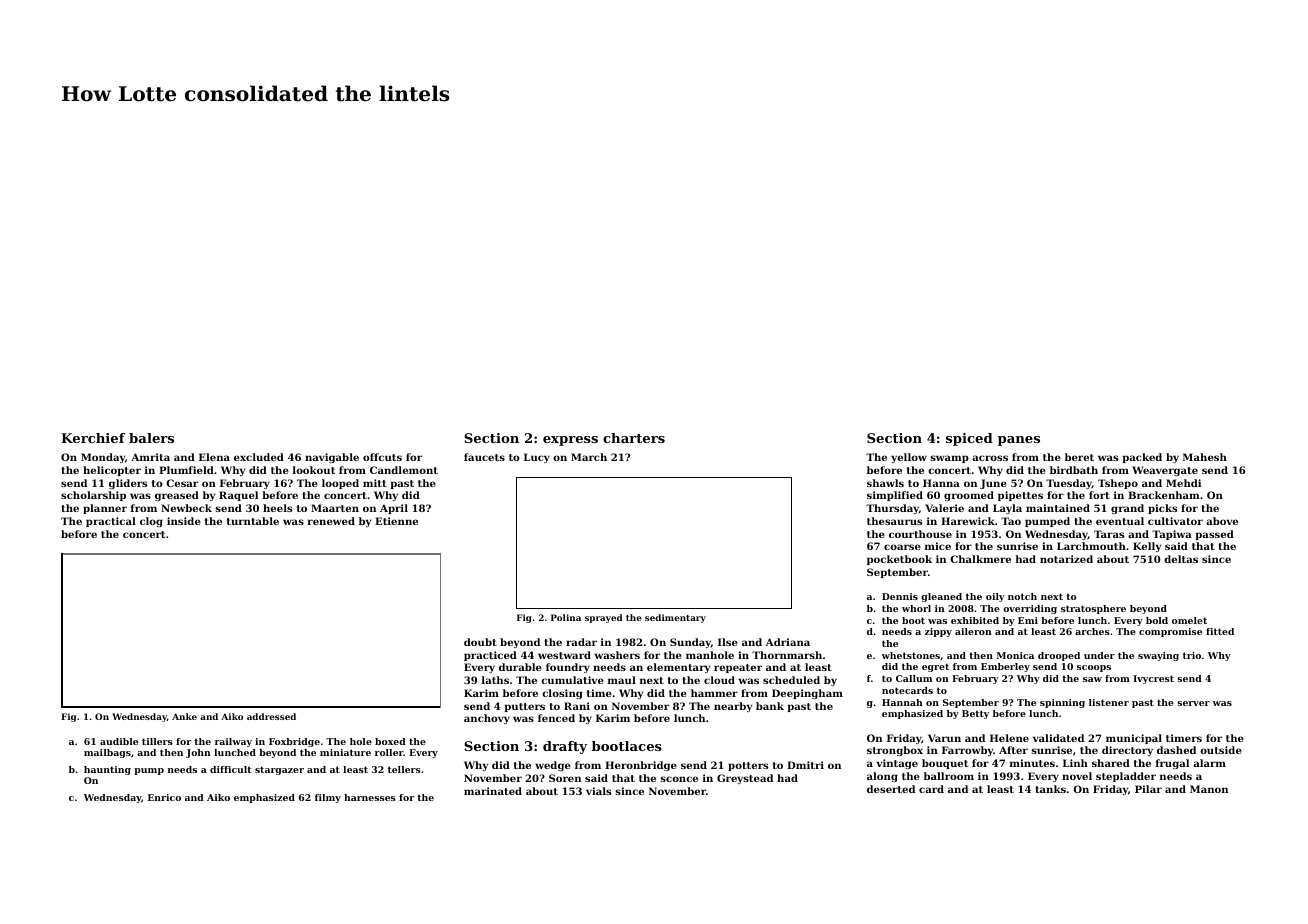  Describe the element at coordinates (990, 458) in the page. I see `across` at that location.
